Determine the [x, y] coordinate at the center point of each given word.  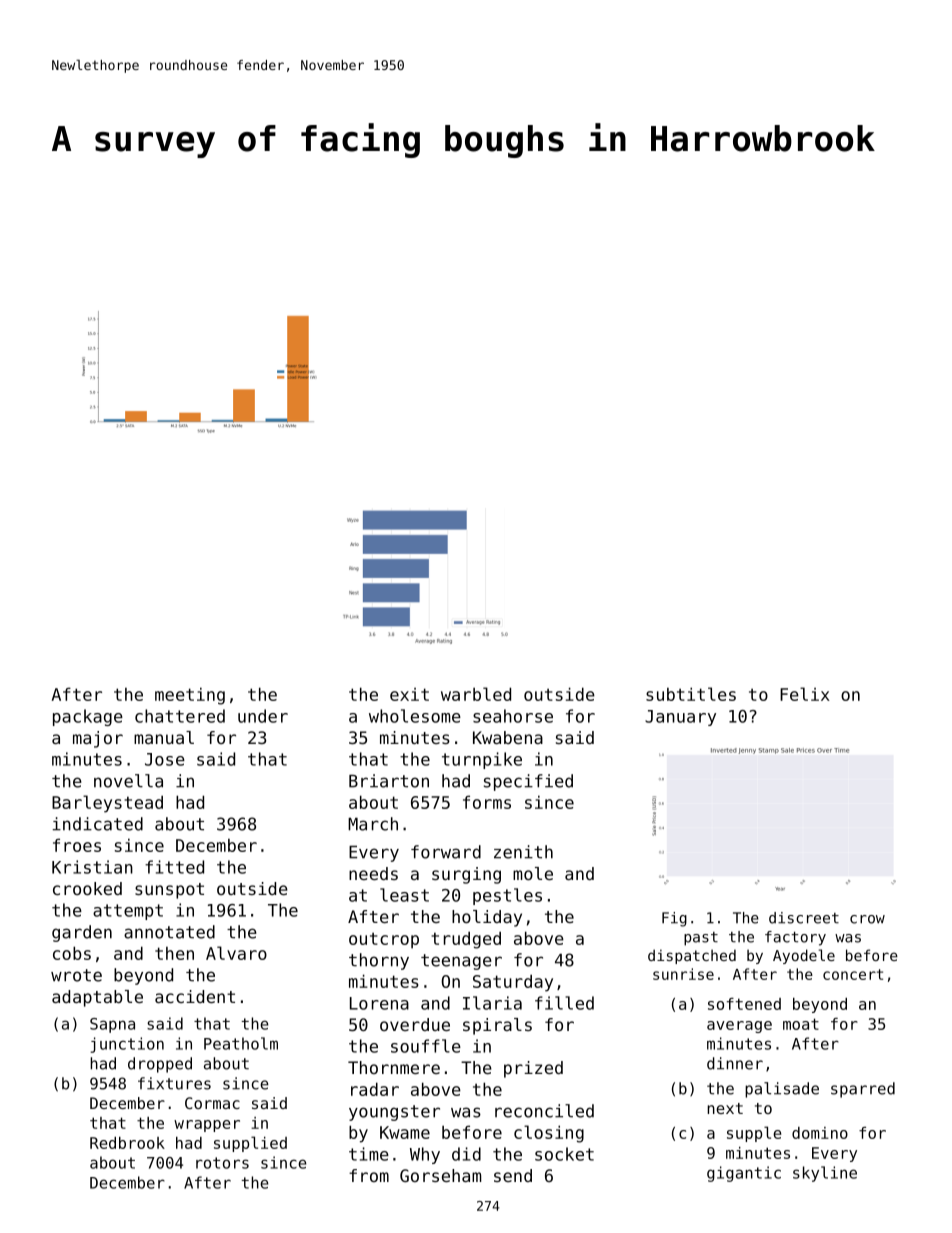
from [369, 1175]
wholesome [415, 716]
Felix [805, 694]
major [98, 739]
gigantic [744, 1174]
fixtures [174, 1083]
